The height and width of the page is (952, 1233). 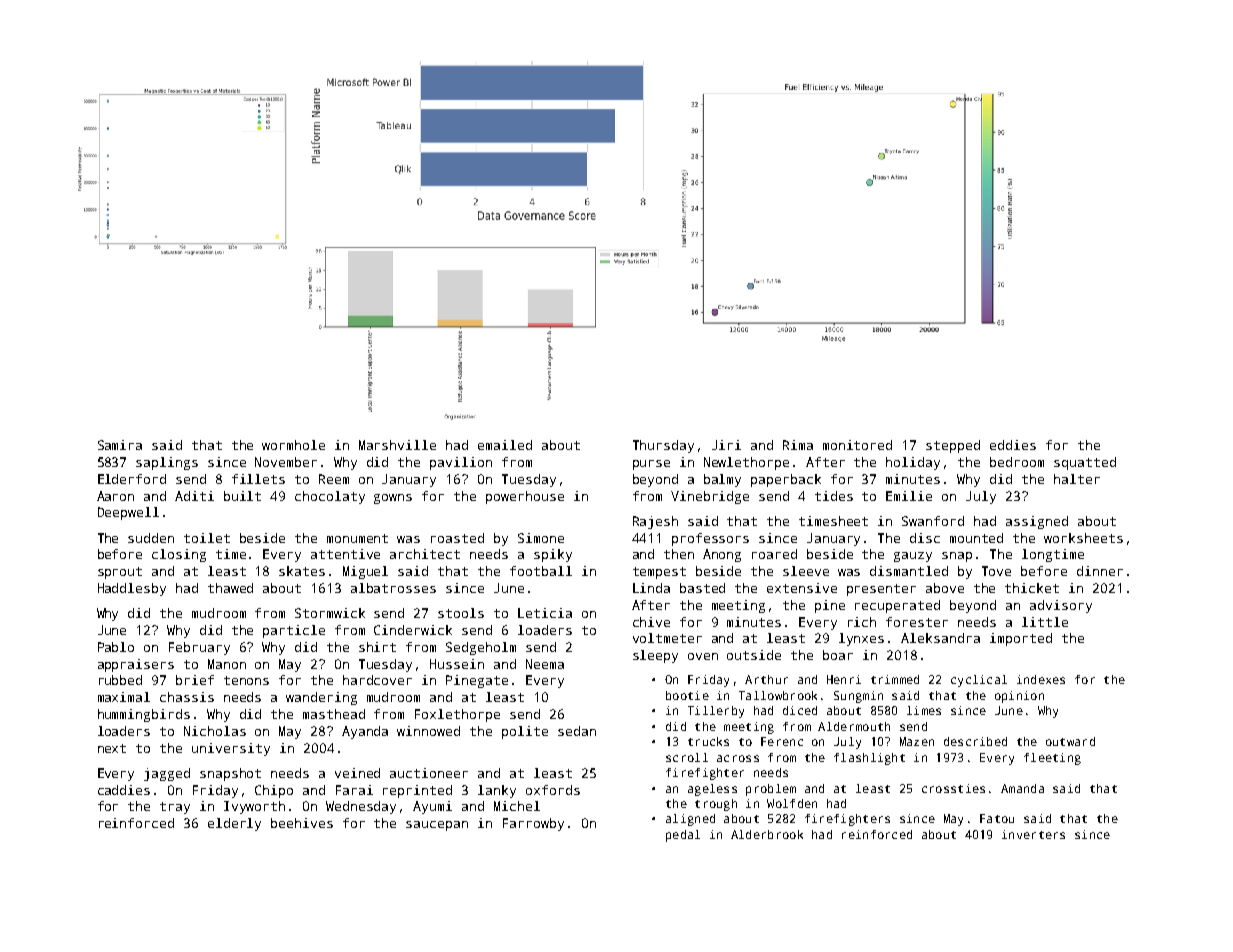 What do you see at coordinates (207, 538) in the page?
I see `toilet` at bounding box center [207, 538].
